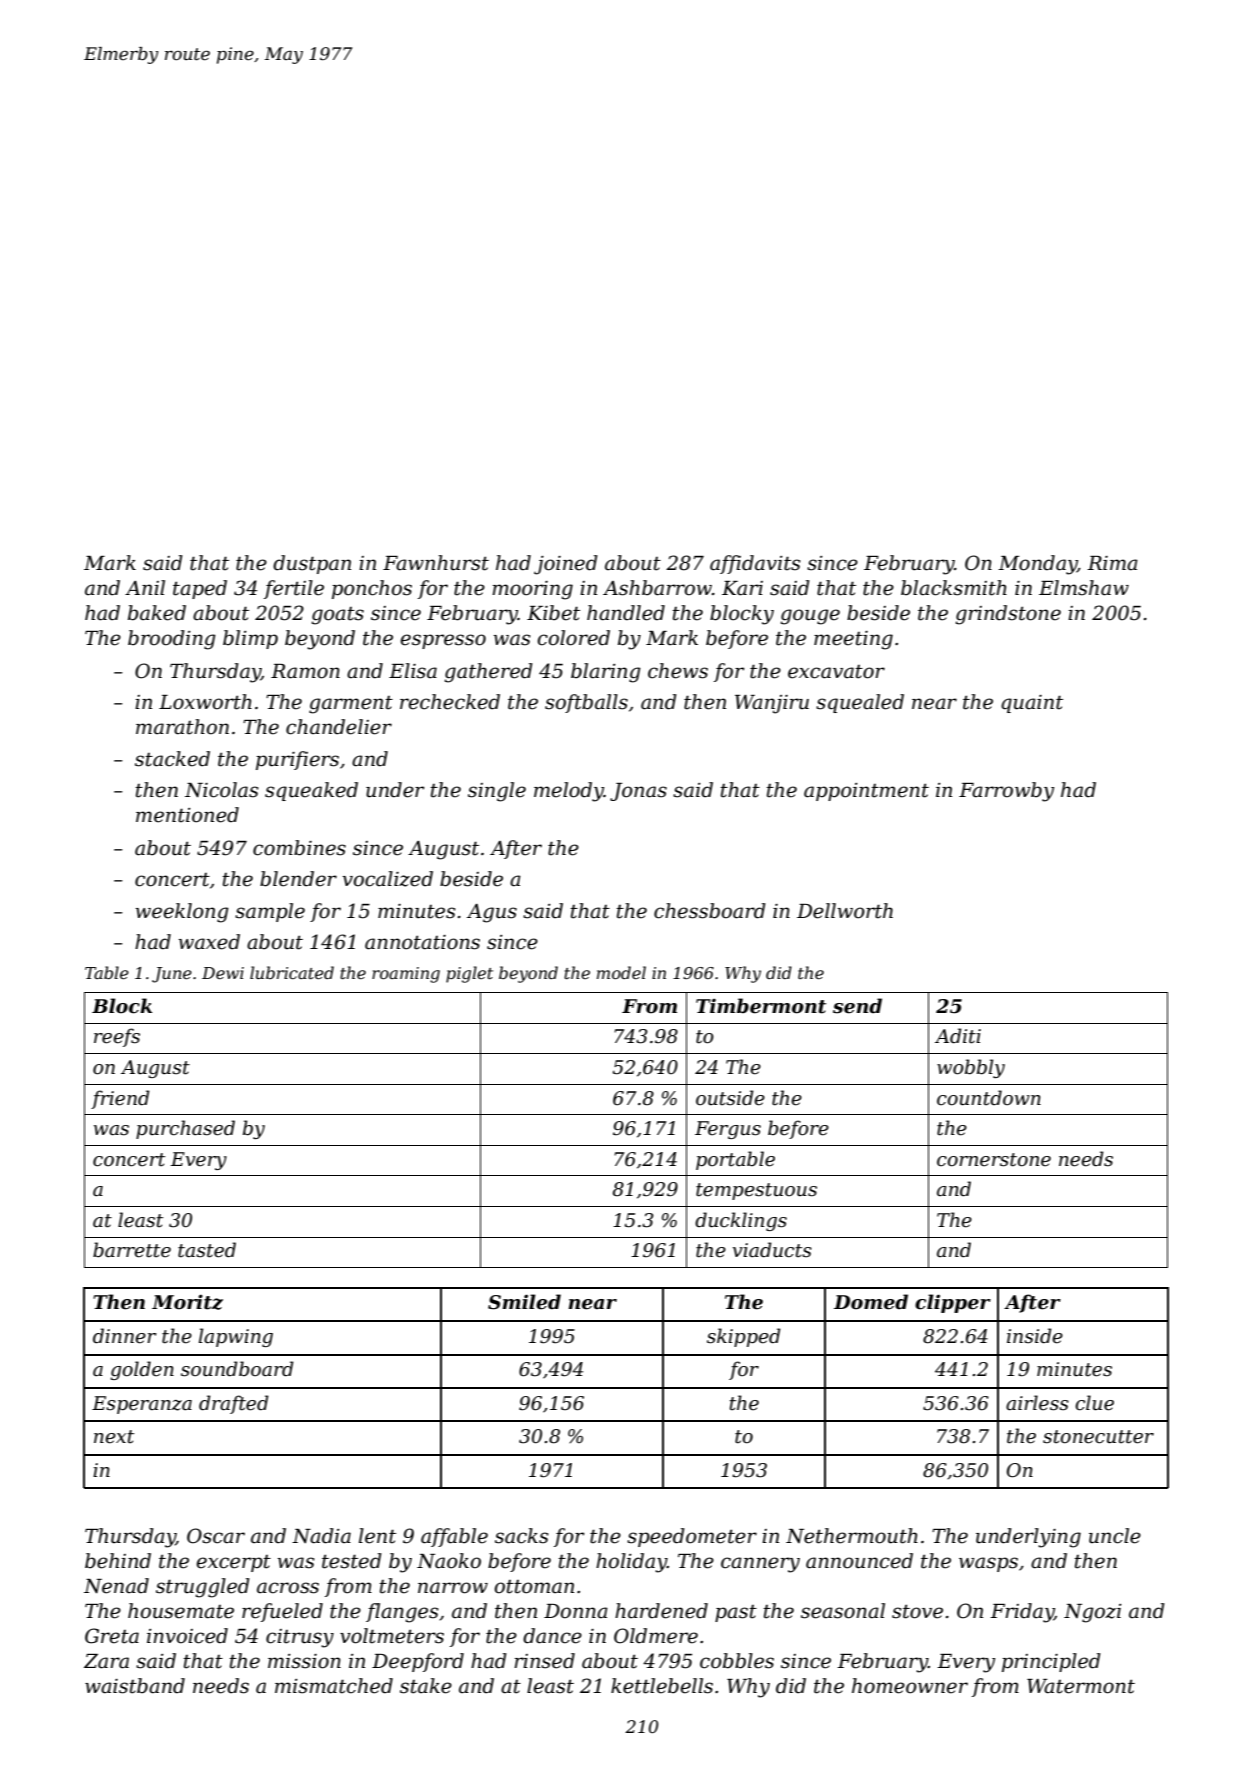 The image size is (1252, 1771). I want to click on mentioned, so click(187, 815).
